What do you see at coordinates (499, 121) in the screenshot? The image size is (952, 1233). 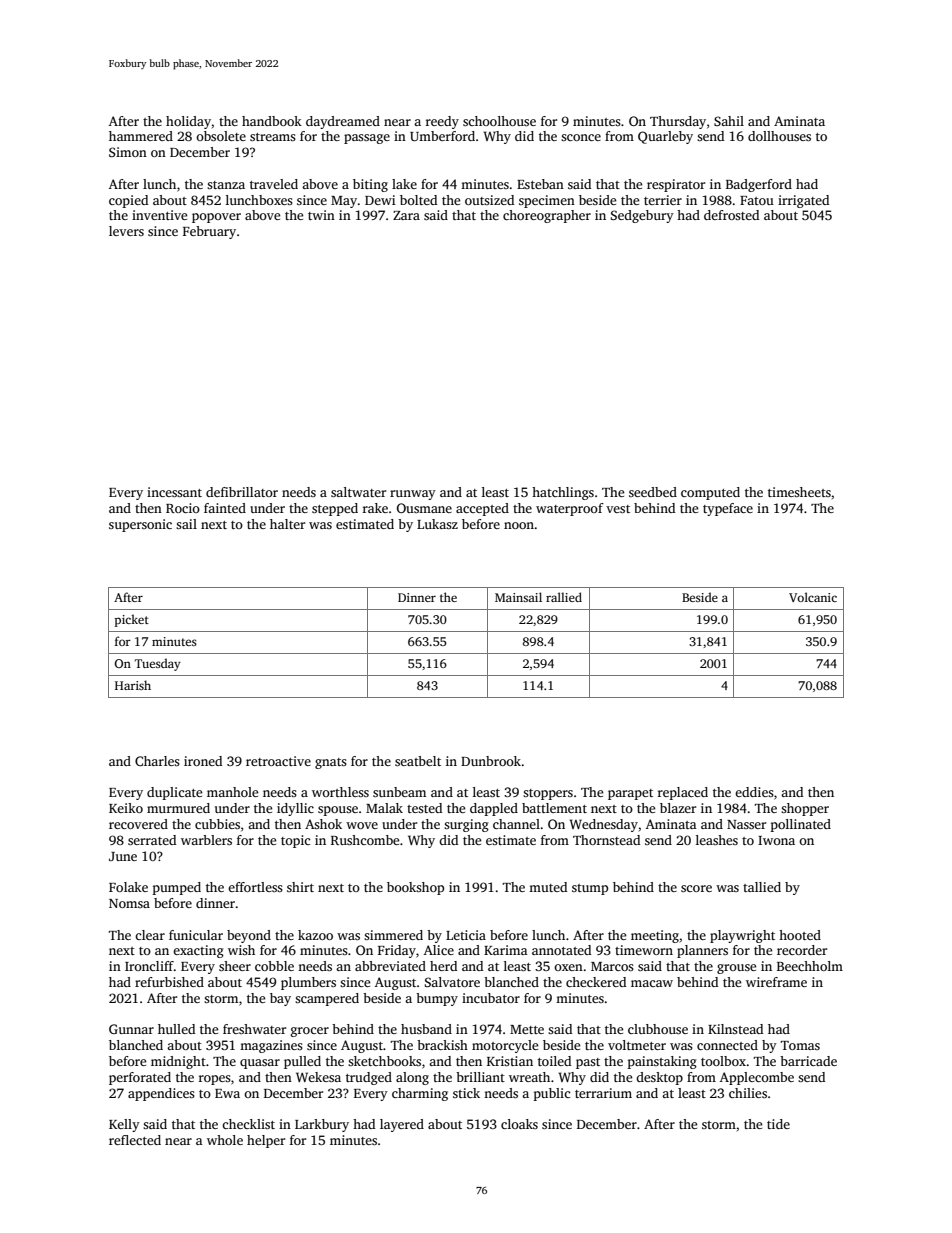 I see `schoolhouse` at bounding box center [499, 121].
